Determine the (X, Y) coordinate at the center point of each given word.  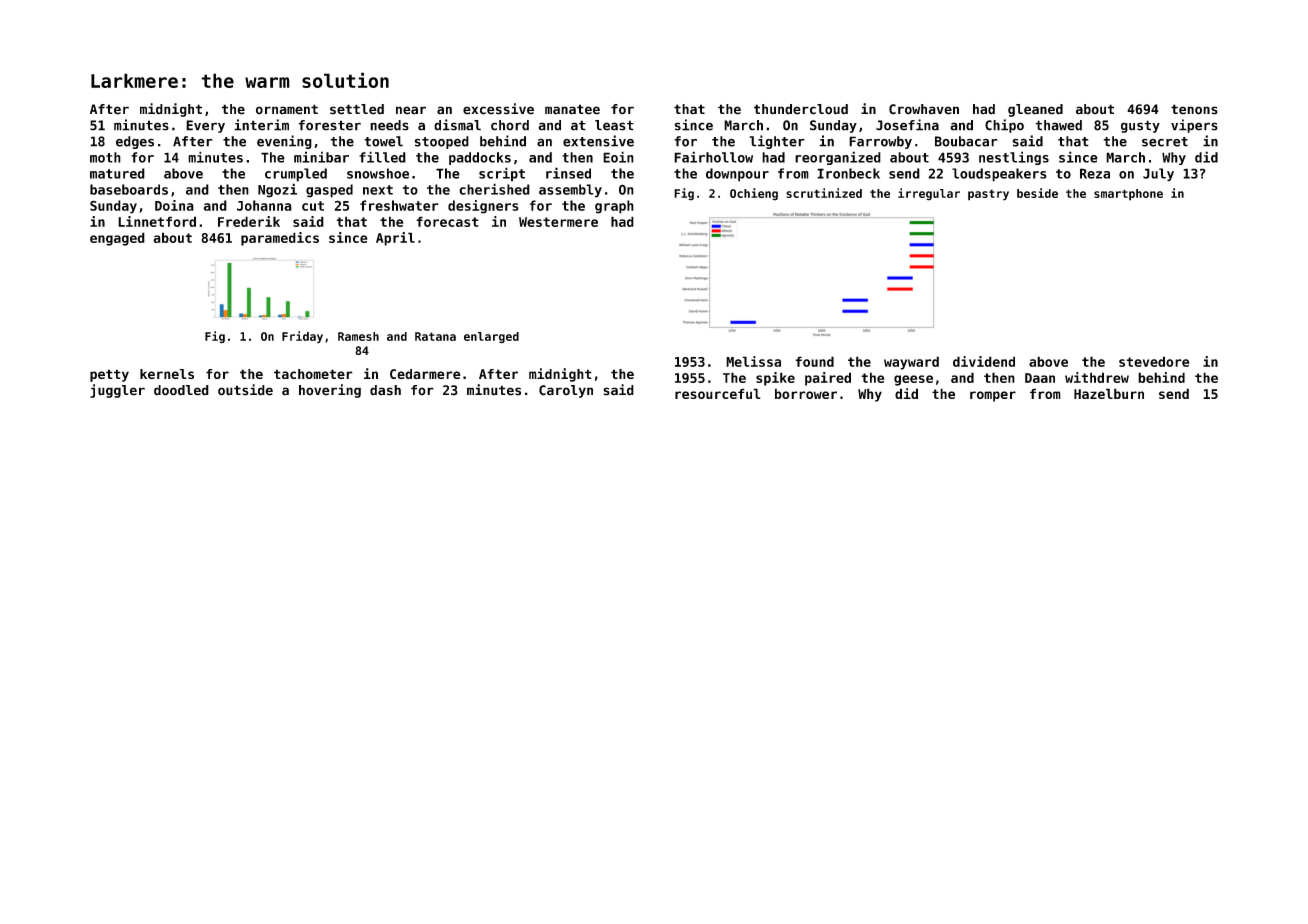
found (814, 361)
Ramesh (358, 336)
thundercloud (801, 109)
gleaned (1035, 110)
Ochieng (754, 194)
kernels (167, 374)
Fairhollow (713, 157)
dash (385, 390)
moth (105, 157)
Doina (174, 205)
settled (357, 109)
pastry (988, 195)
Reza (1095, 173)
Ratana (435, 336)
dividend (984, 361)
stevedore (1154, 361)
